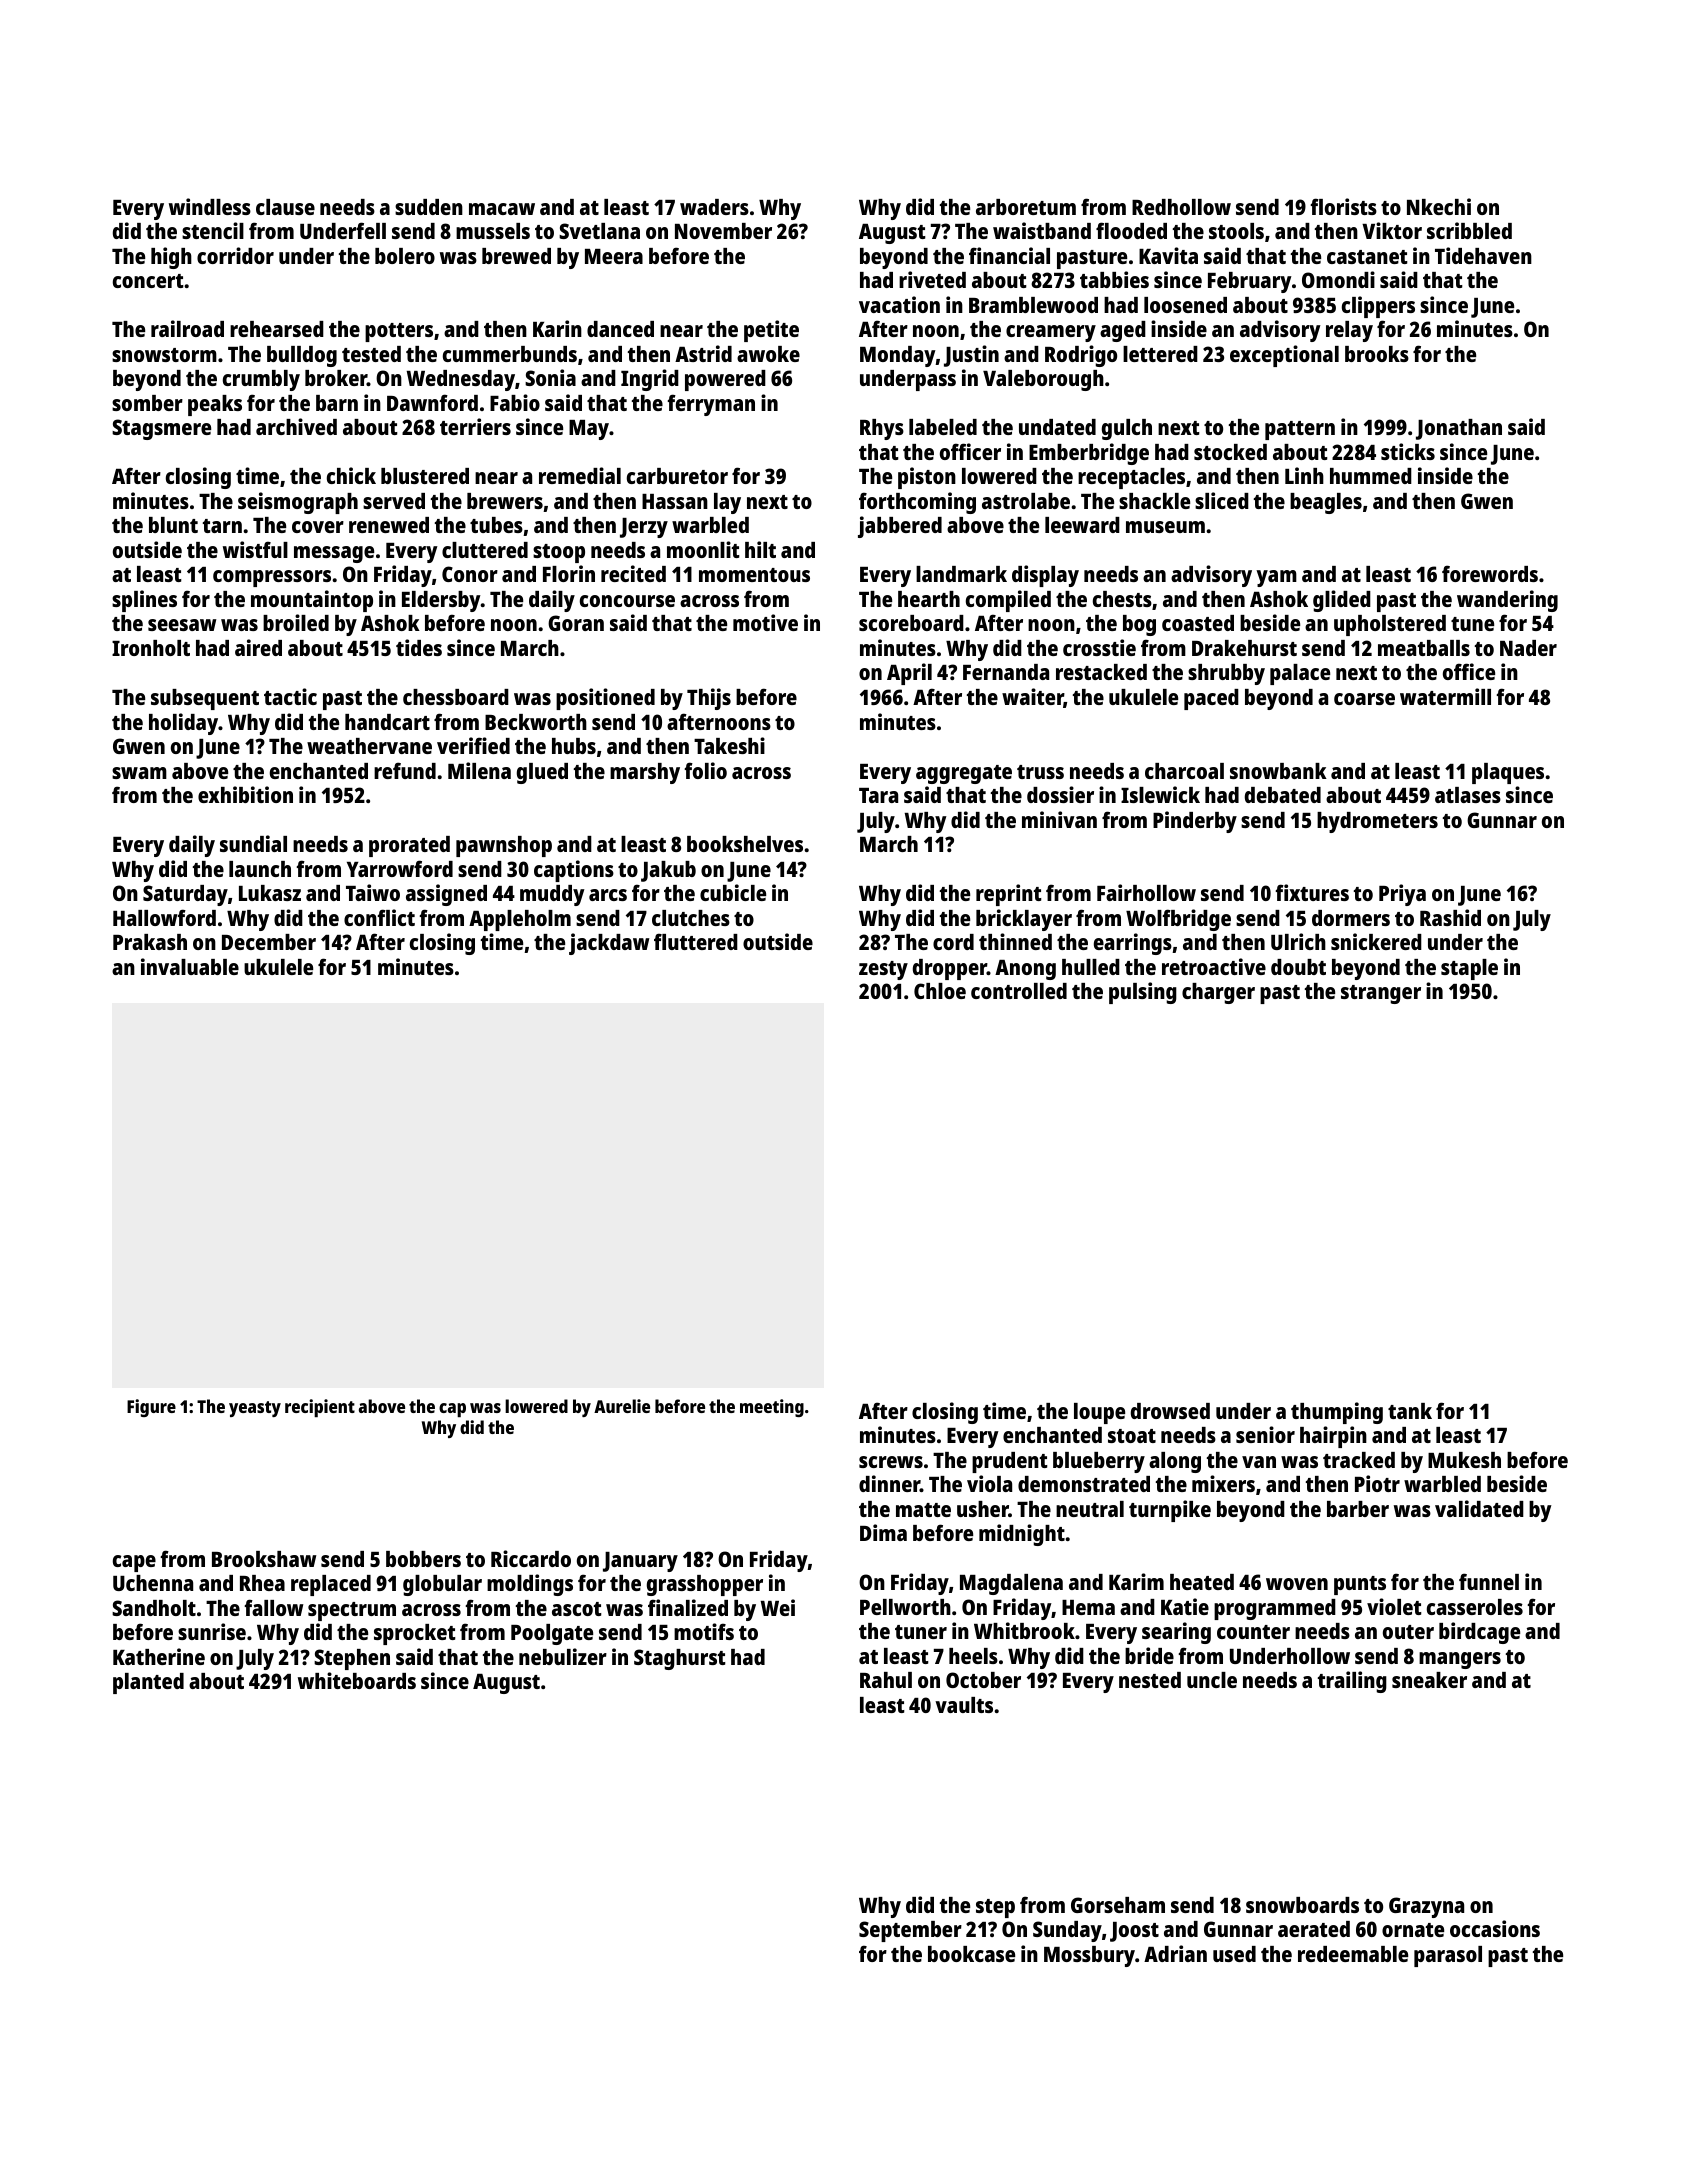 The width and height of the image is (1683, 2178). What do you see at coordinates (357, 1680) in the image?
I see `whiteboards` at bounding box center [357, 1680].
